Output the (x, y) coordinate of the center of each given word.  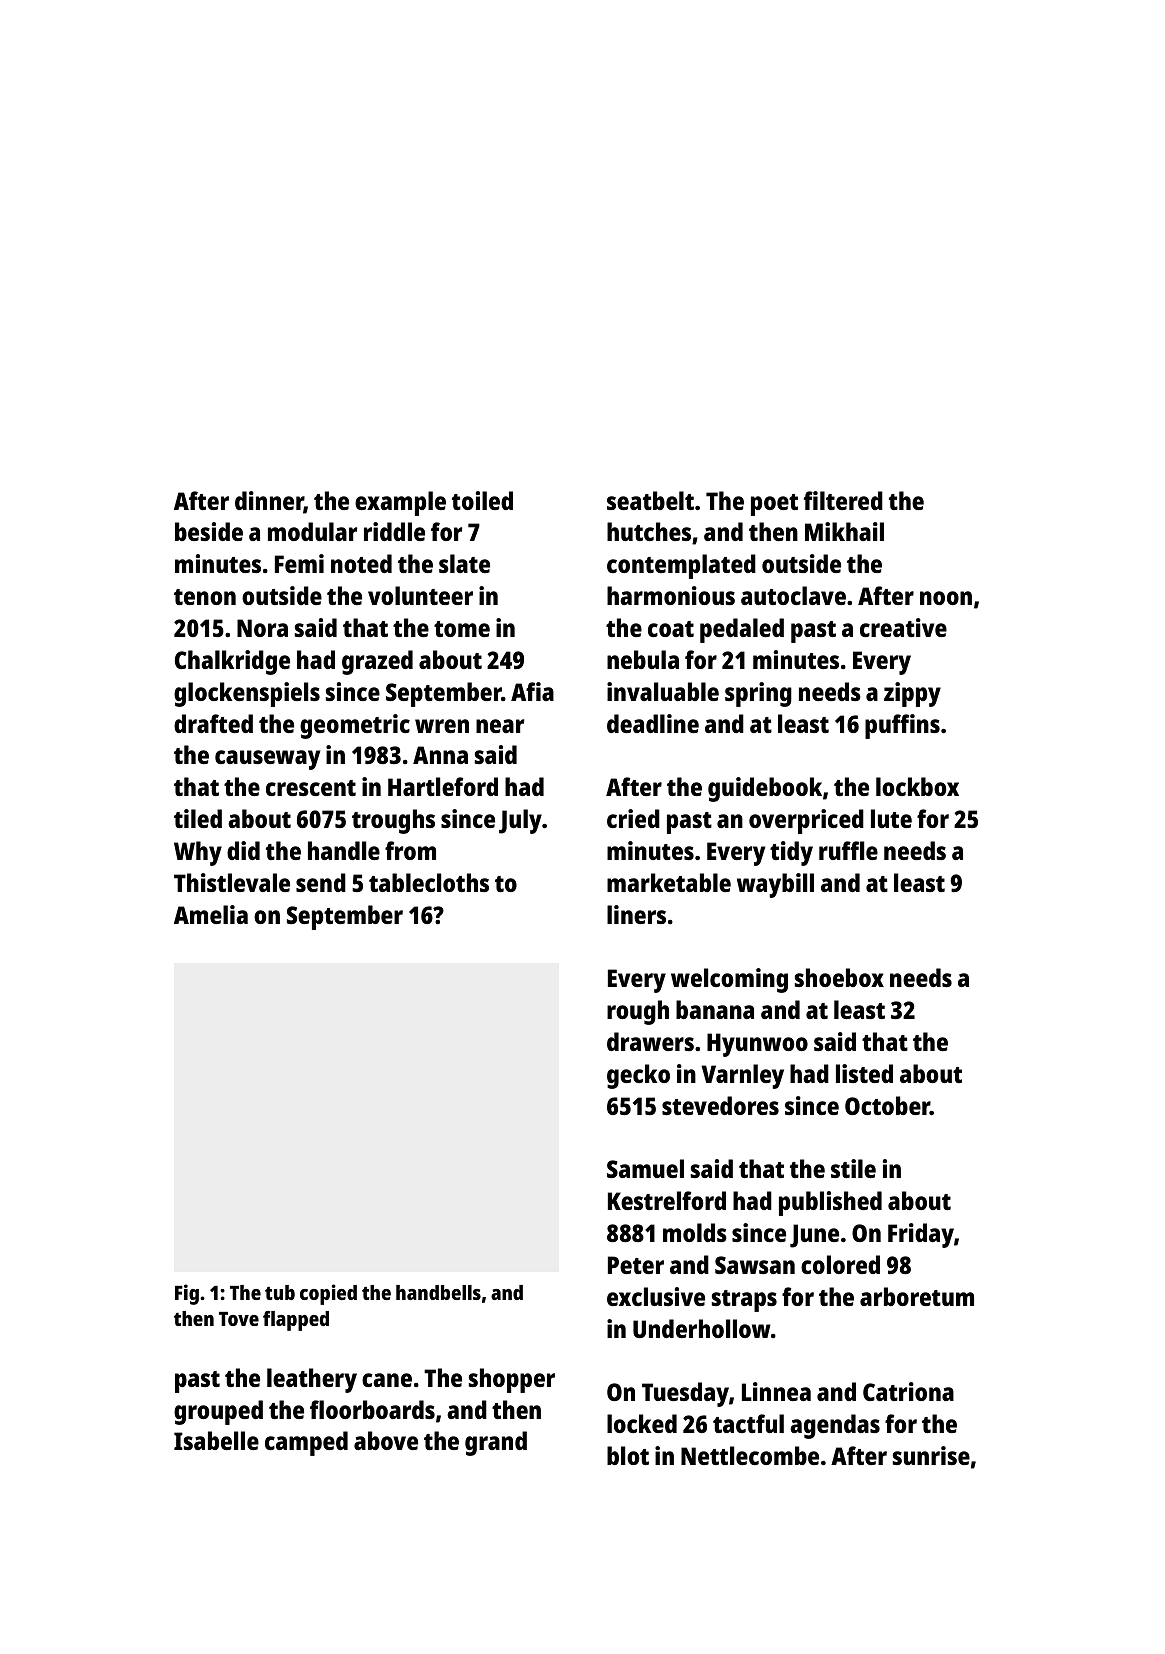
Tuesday (685, 1394)
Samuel (645, 1168)
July (520, 821)
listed (864, 1073)
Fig (187, 1294)
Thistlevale (232, 882)
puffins (902, 726)
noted (361, 563)
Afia (532, 691)
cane (387, 1380)
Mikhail (844, 531)
